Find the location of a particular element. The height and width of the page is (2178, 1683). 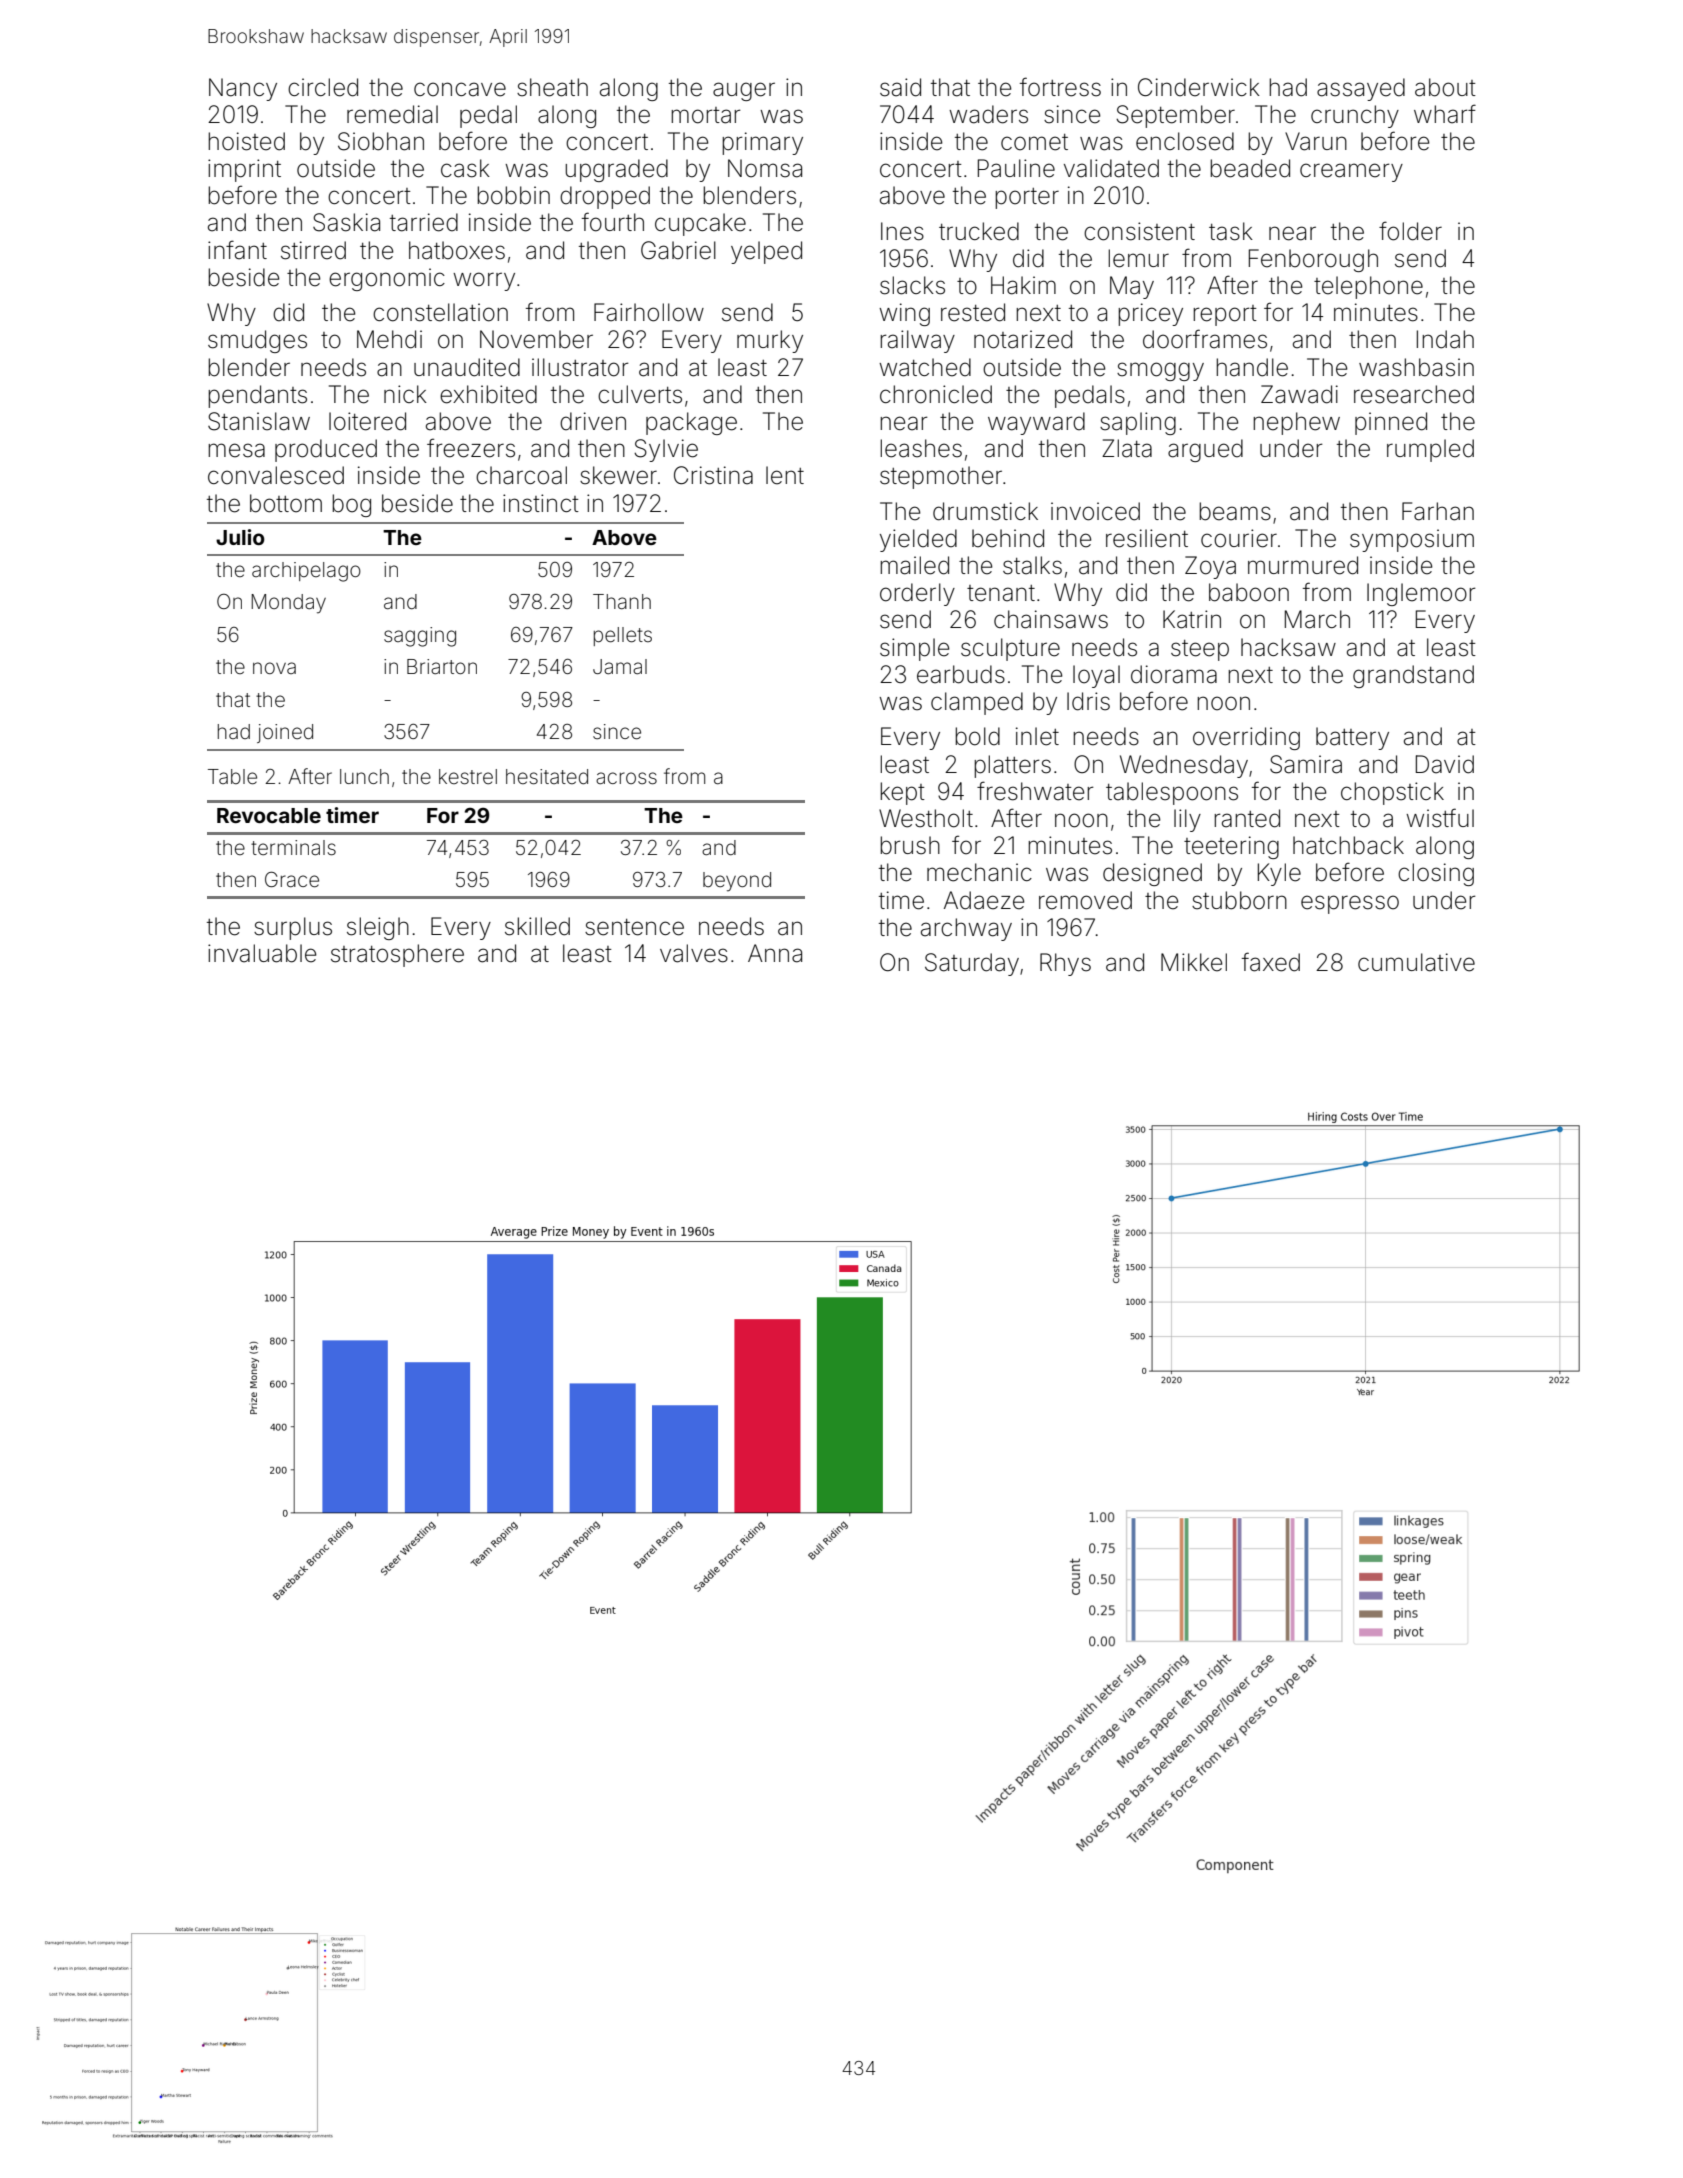

leashes is located at coordinates (921, 448).
